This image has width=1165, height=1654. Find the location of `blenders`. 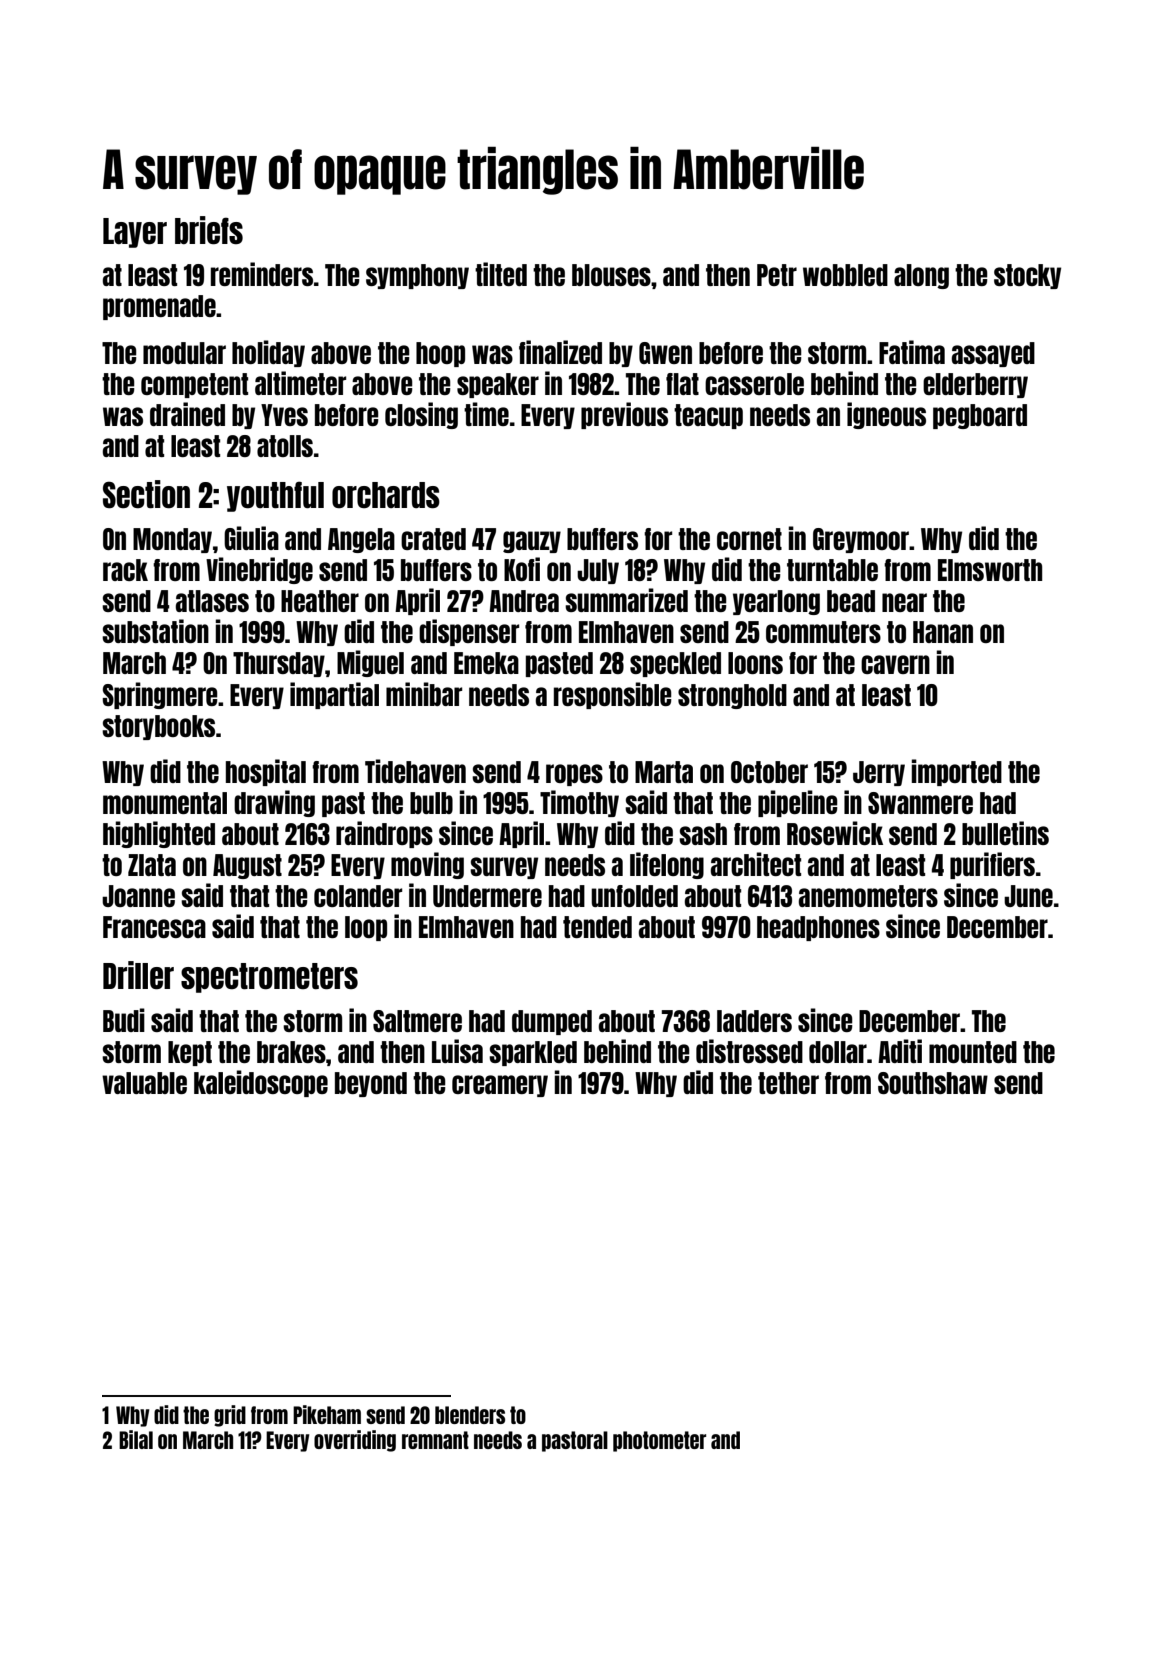

blenders is located at coordinates (470, 1415).
